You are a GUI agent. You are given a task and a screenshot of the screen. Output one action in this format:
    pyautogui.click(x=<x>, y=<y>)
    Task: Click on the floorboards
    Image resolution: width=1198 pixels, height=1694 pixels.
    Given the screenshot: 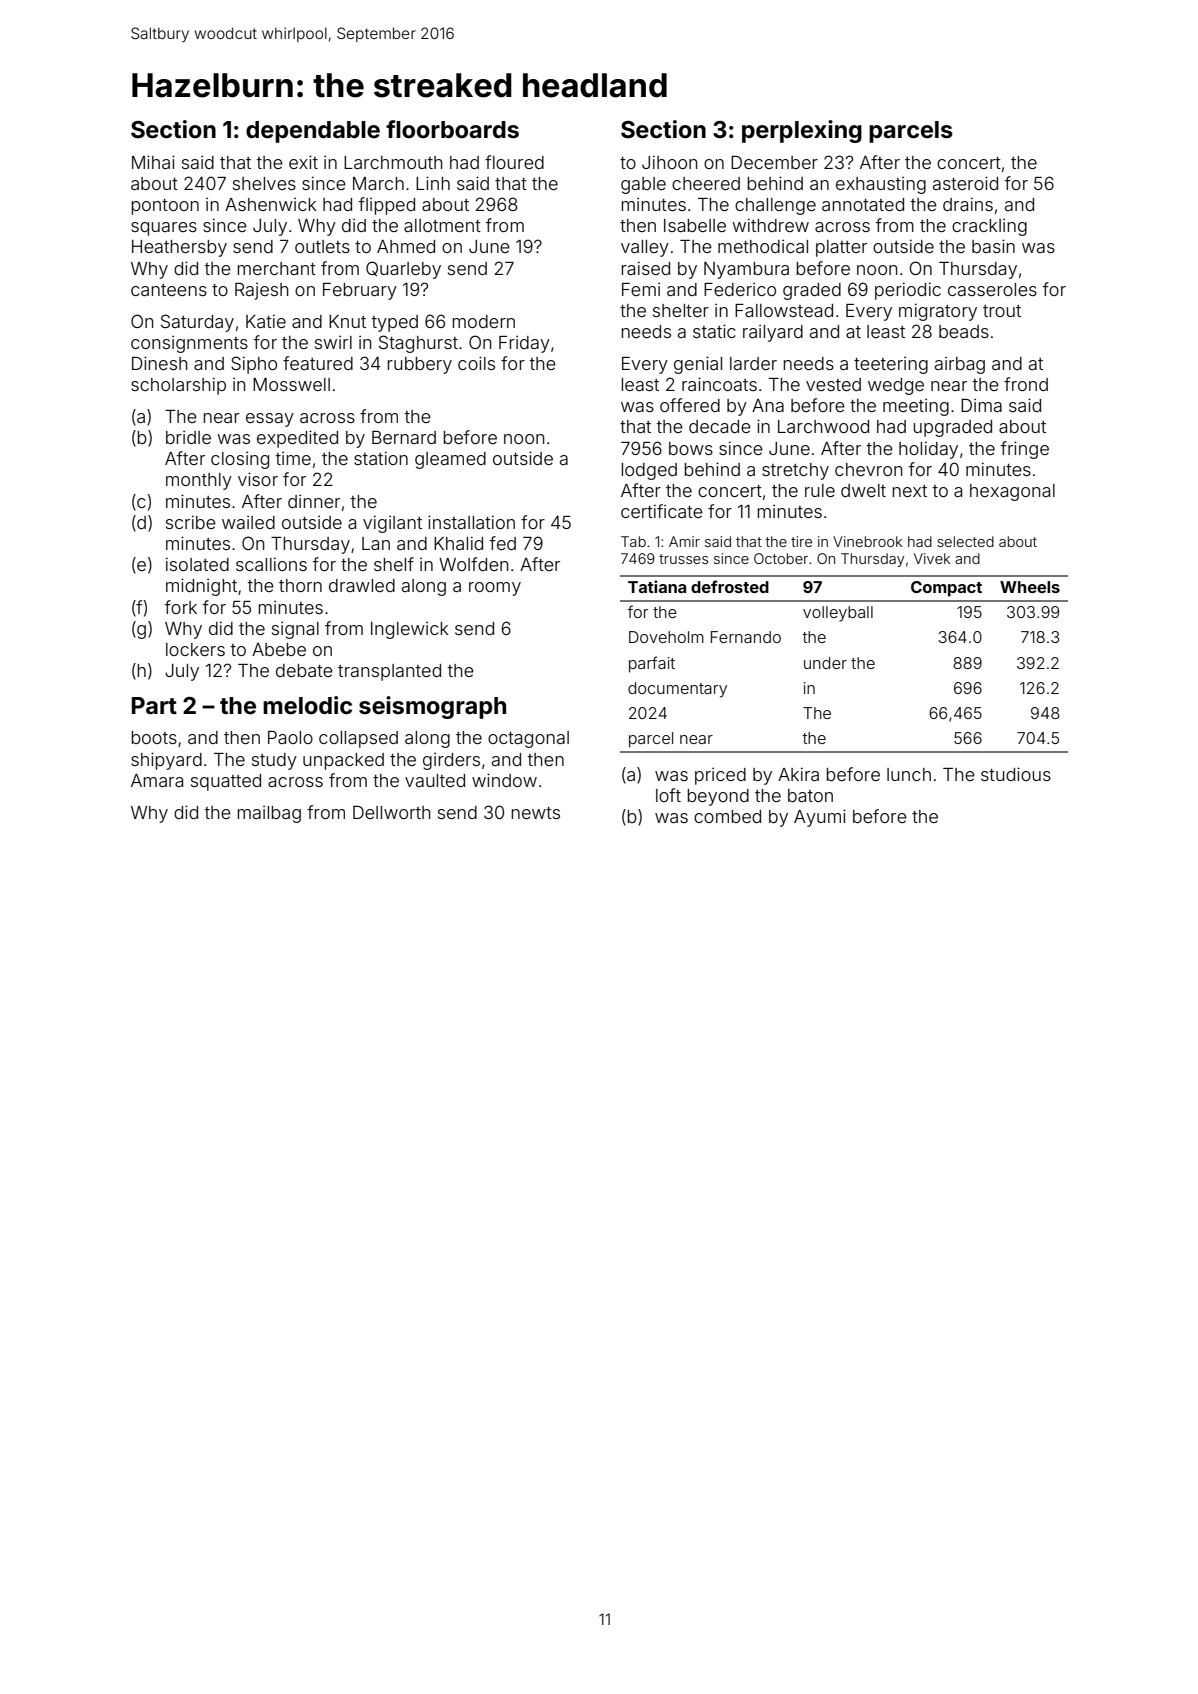 What is the action you would take?
    pyautogui.click(x=452, y=129)
